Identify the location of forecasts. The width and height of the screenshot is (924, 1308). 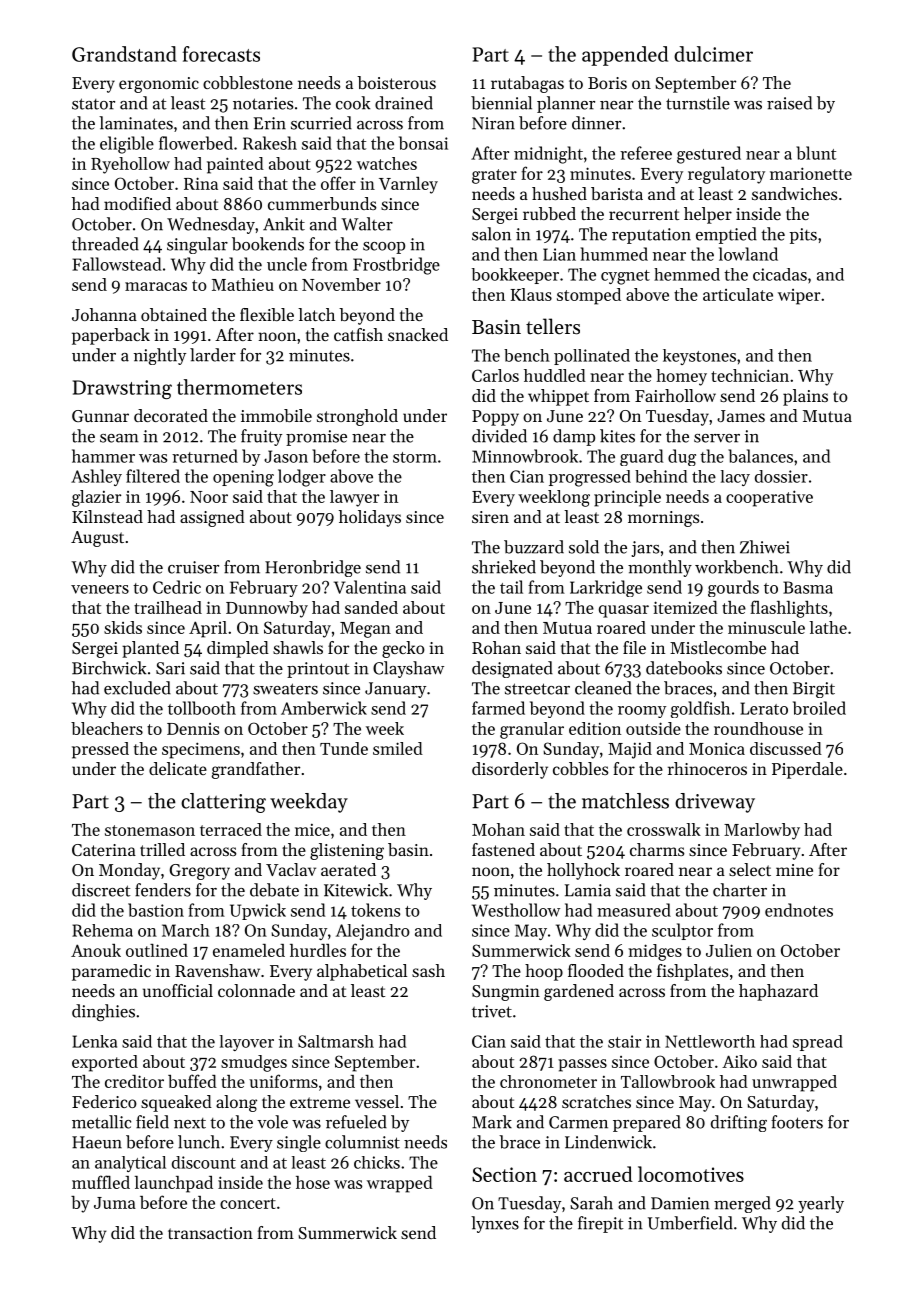
(221, 54).
